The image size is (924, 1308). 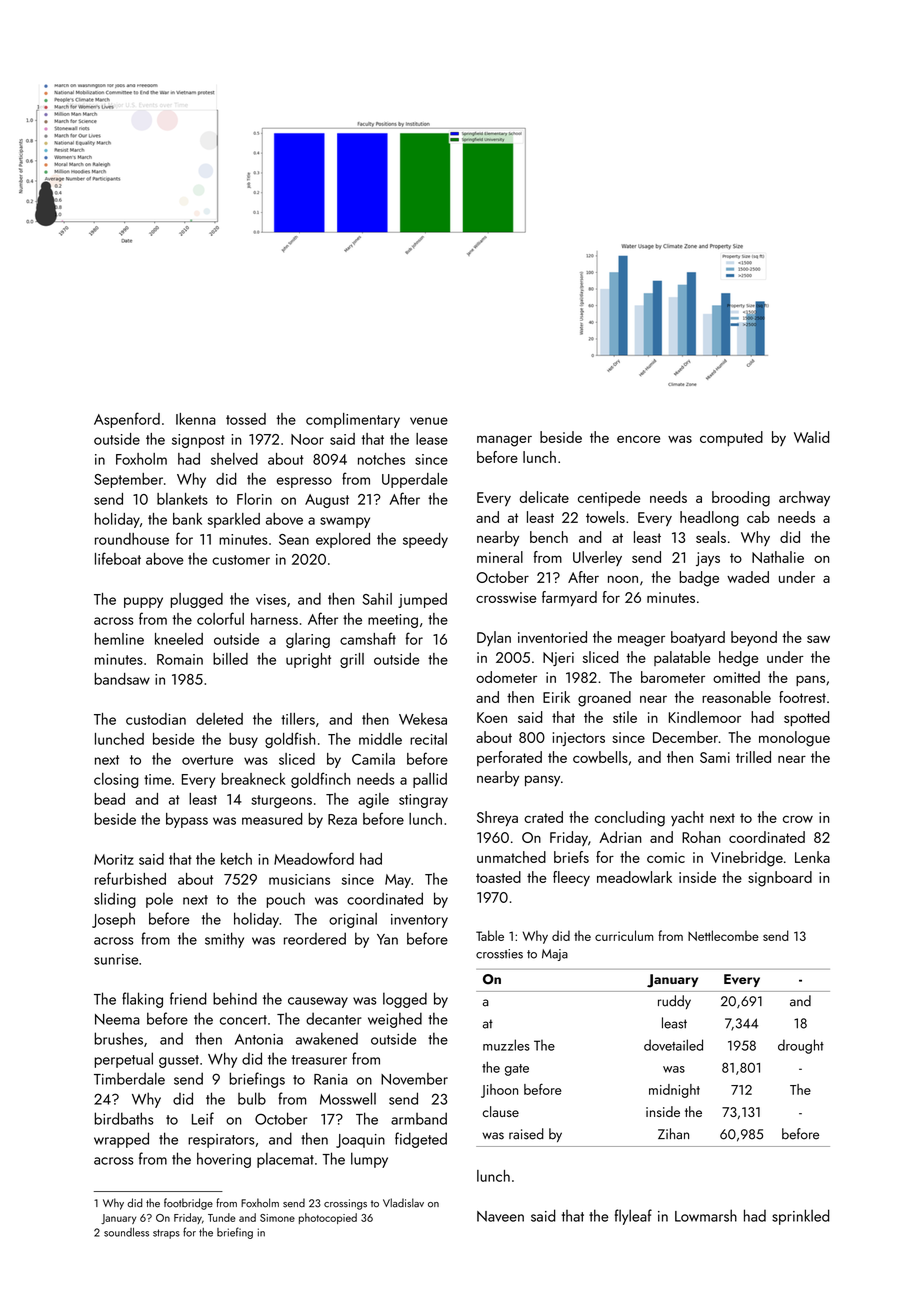 I want to click on straps, so click(x=166, y=1234).
